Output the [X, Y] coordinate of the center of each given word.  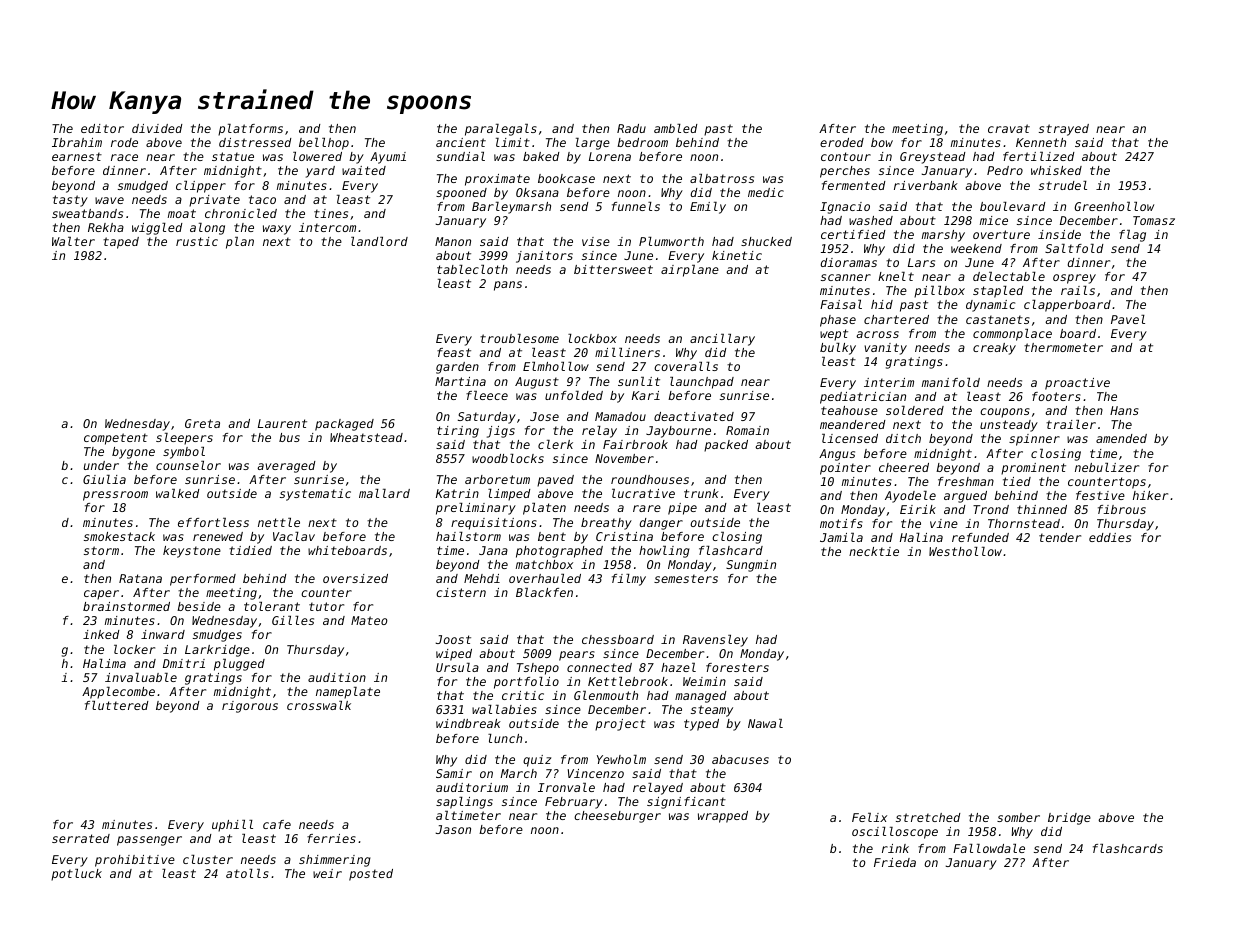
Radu [631, 128]
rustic [197, 241]
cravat [1009, 128]
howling [664, 552]
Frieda [895, 862]
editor [102, 128]
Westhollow [965, 551]
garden [457, 368]
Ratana [140, 578]
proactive [1077, 384]
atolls [247, 873]
